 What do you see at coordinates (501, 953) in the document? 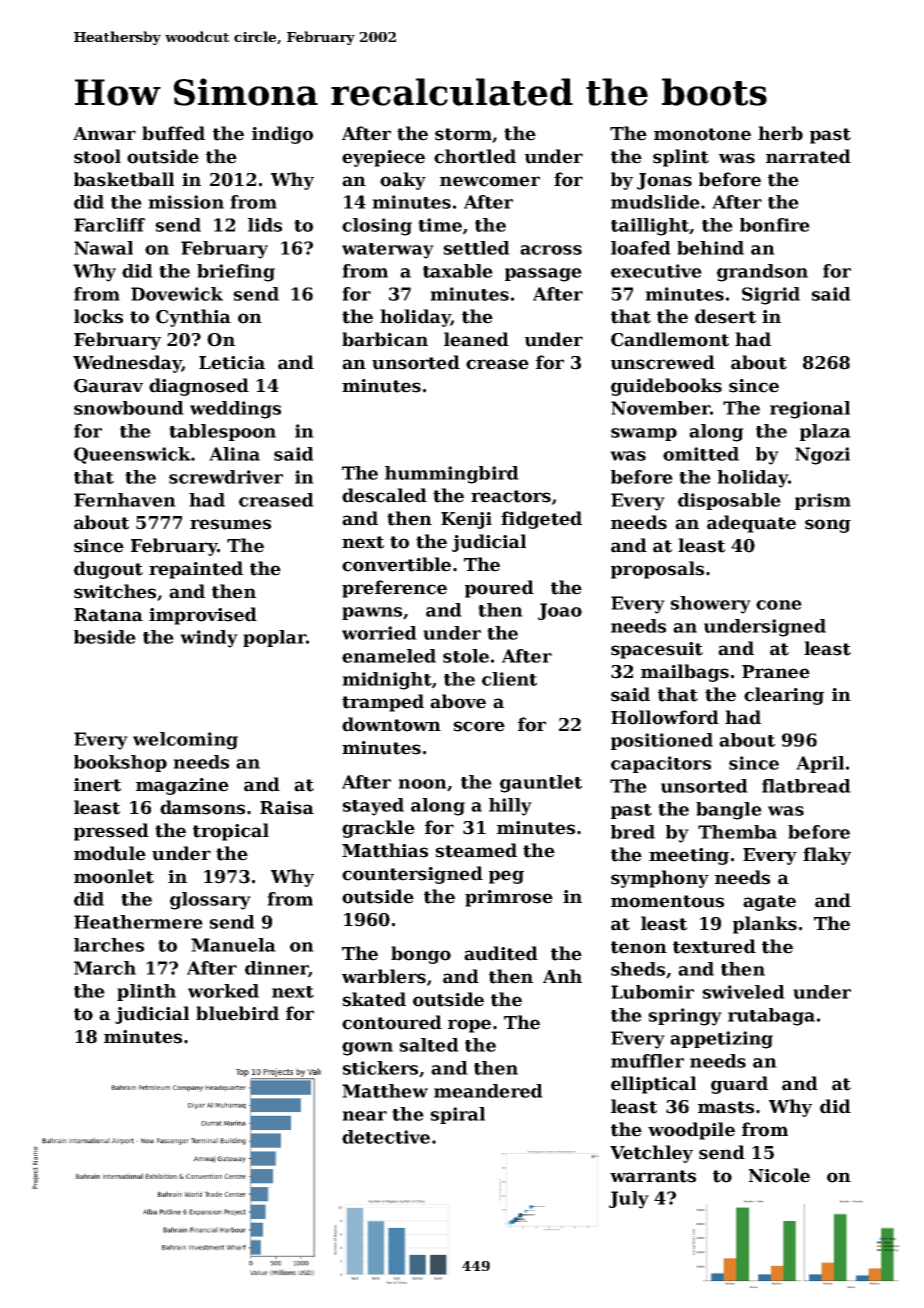
I see `audited` at bounding box center [501, 953].
